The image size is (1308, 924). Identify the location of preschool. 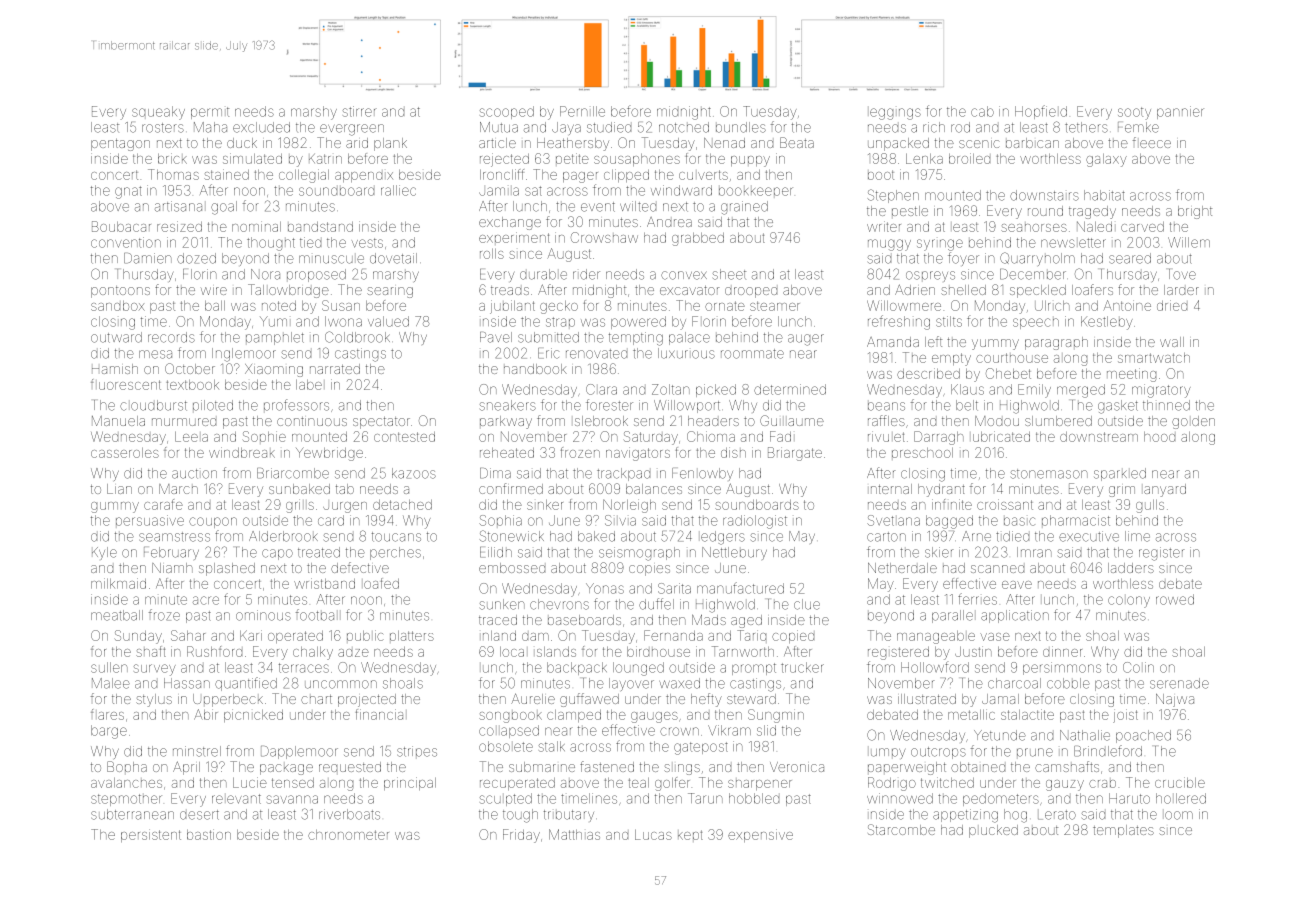
(922, 453).
